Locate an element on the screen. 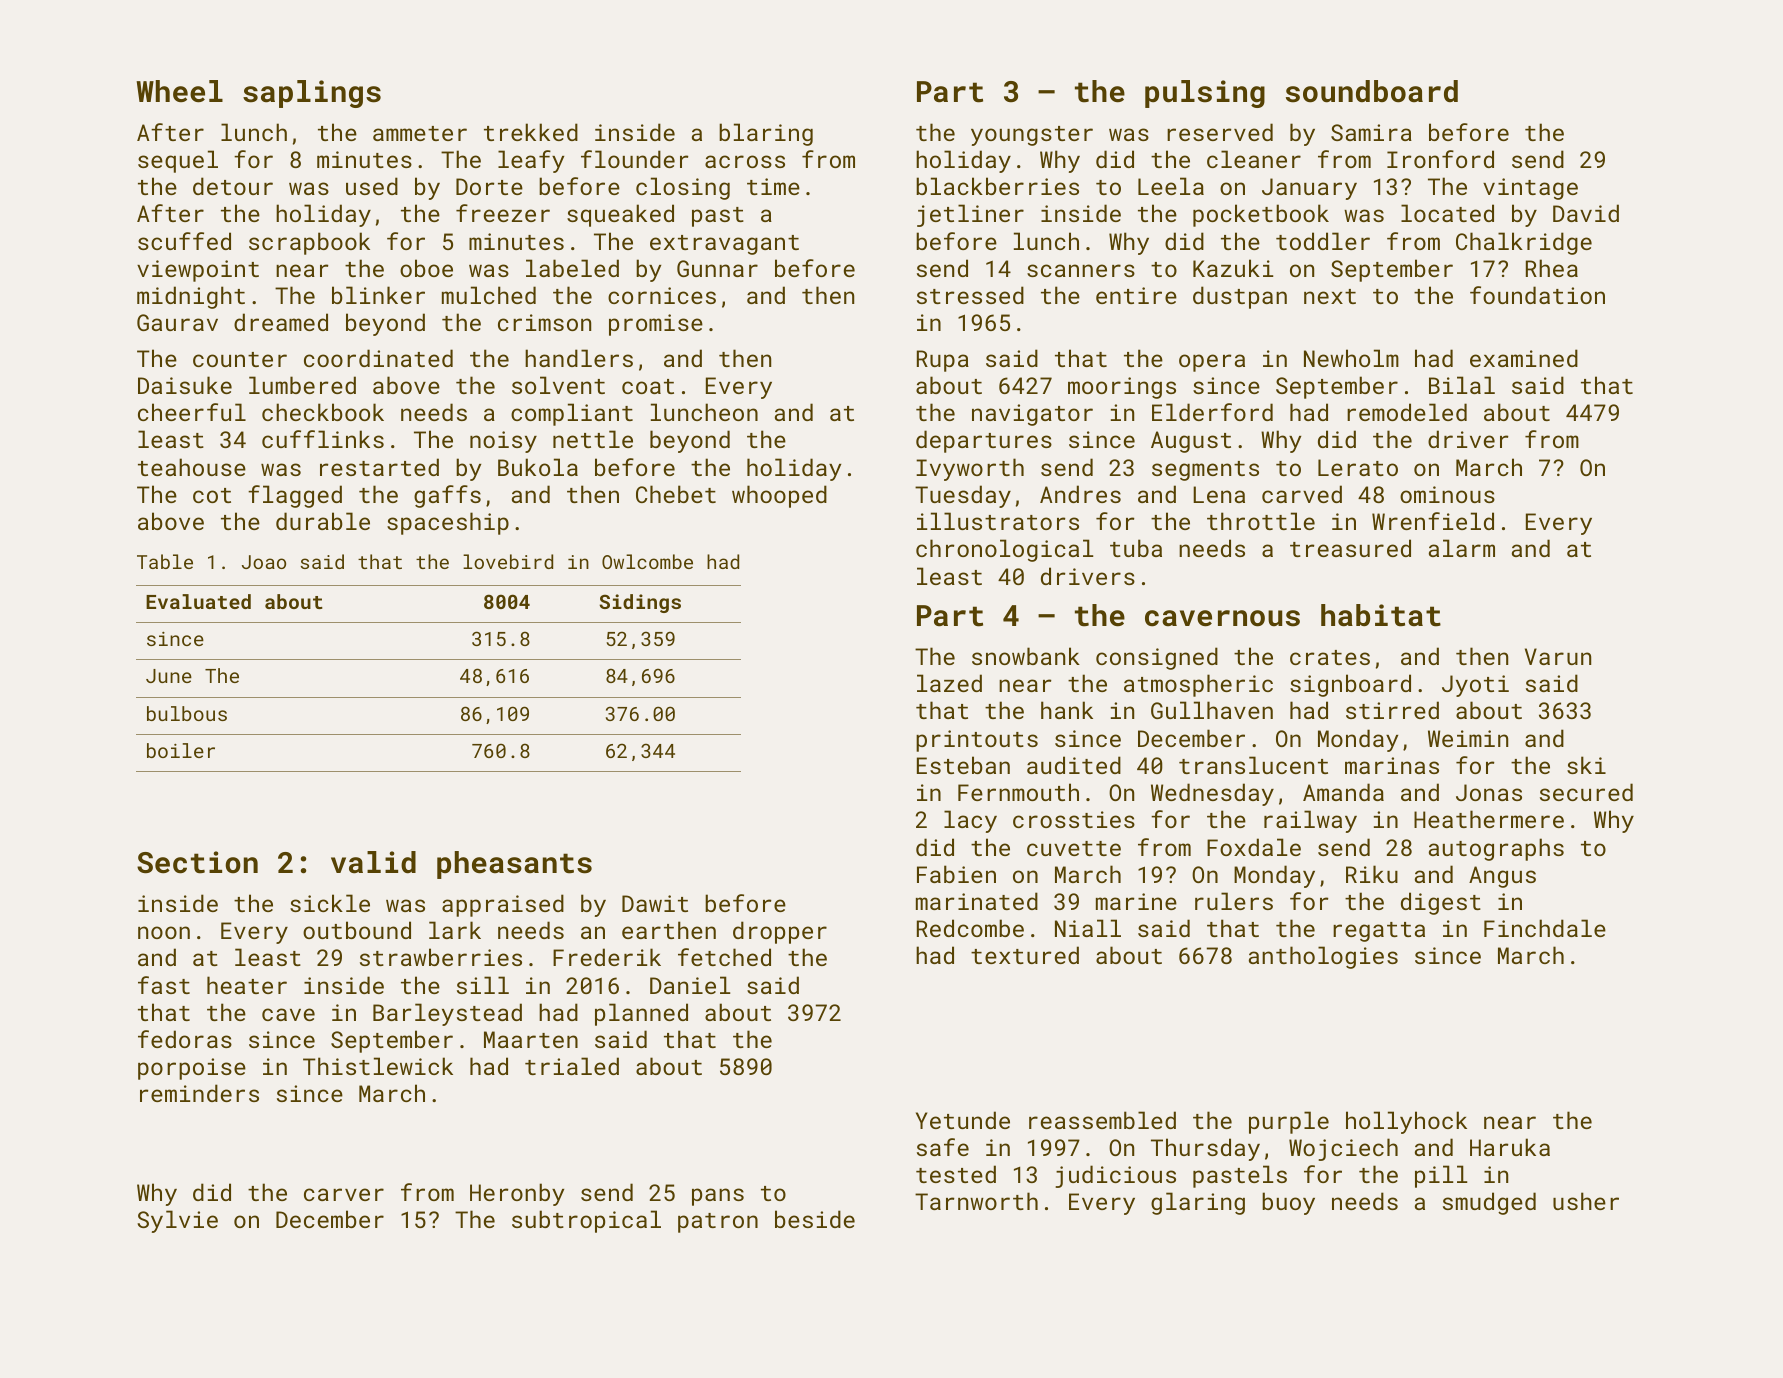 The image size is (1783, 1378). lazed is located at coordinates (949, 683).
